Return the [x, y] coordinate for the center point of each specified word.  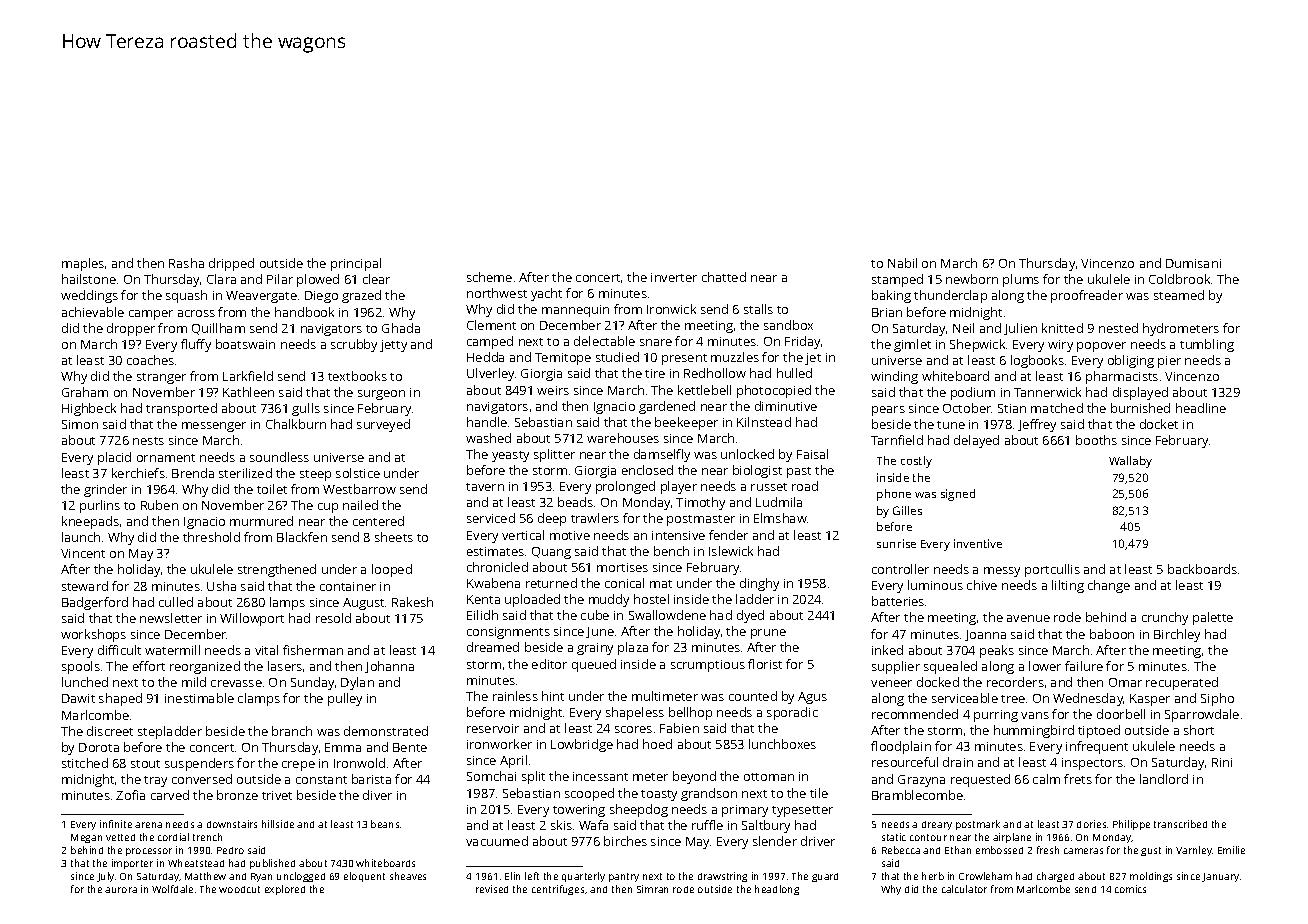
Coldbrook [1179, 279]
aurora [121, 890]
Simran [652, 889]
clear [376, 279]
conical [624, 583]
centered [378, 521]
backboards [1202, 569]
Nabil [902, 263]
